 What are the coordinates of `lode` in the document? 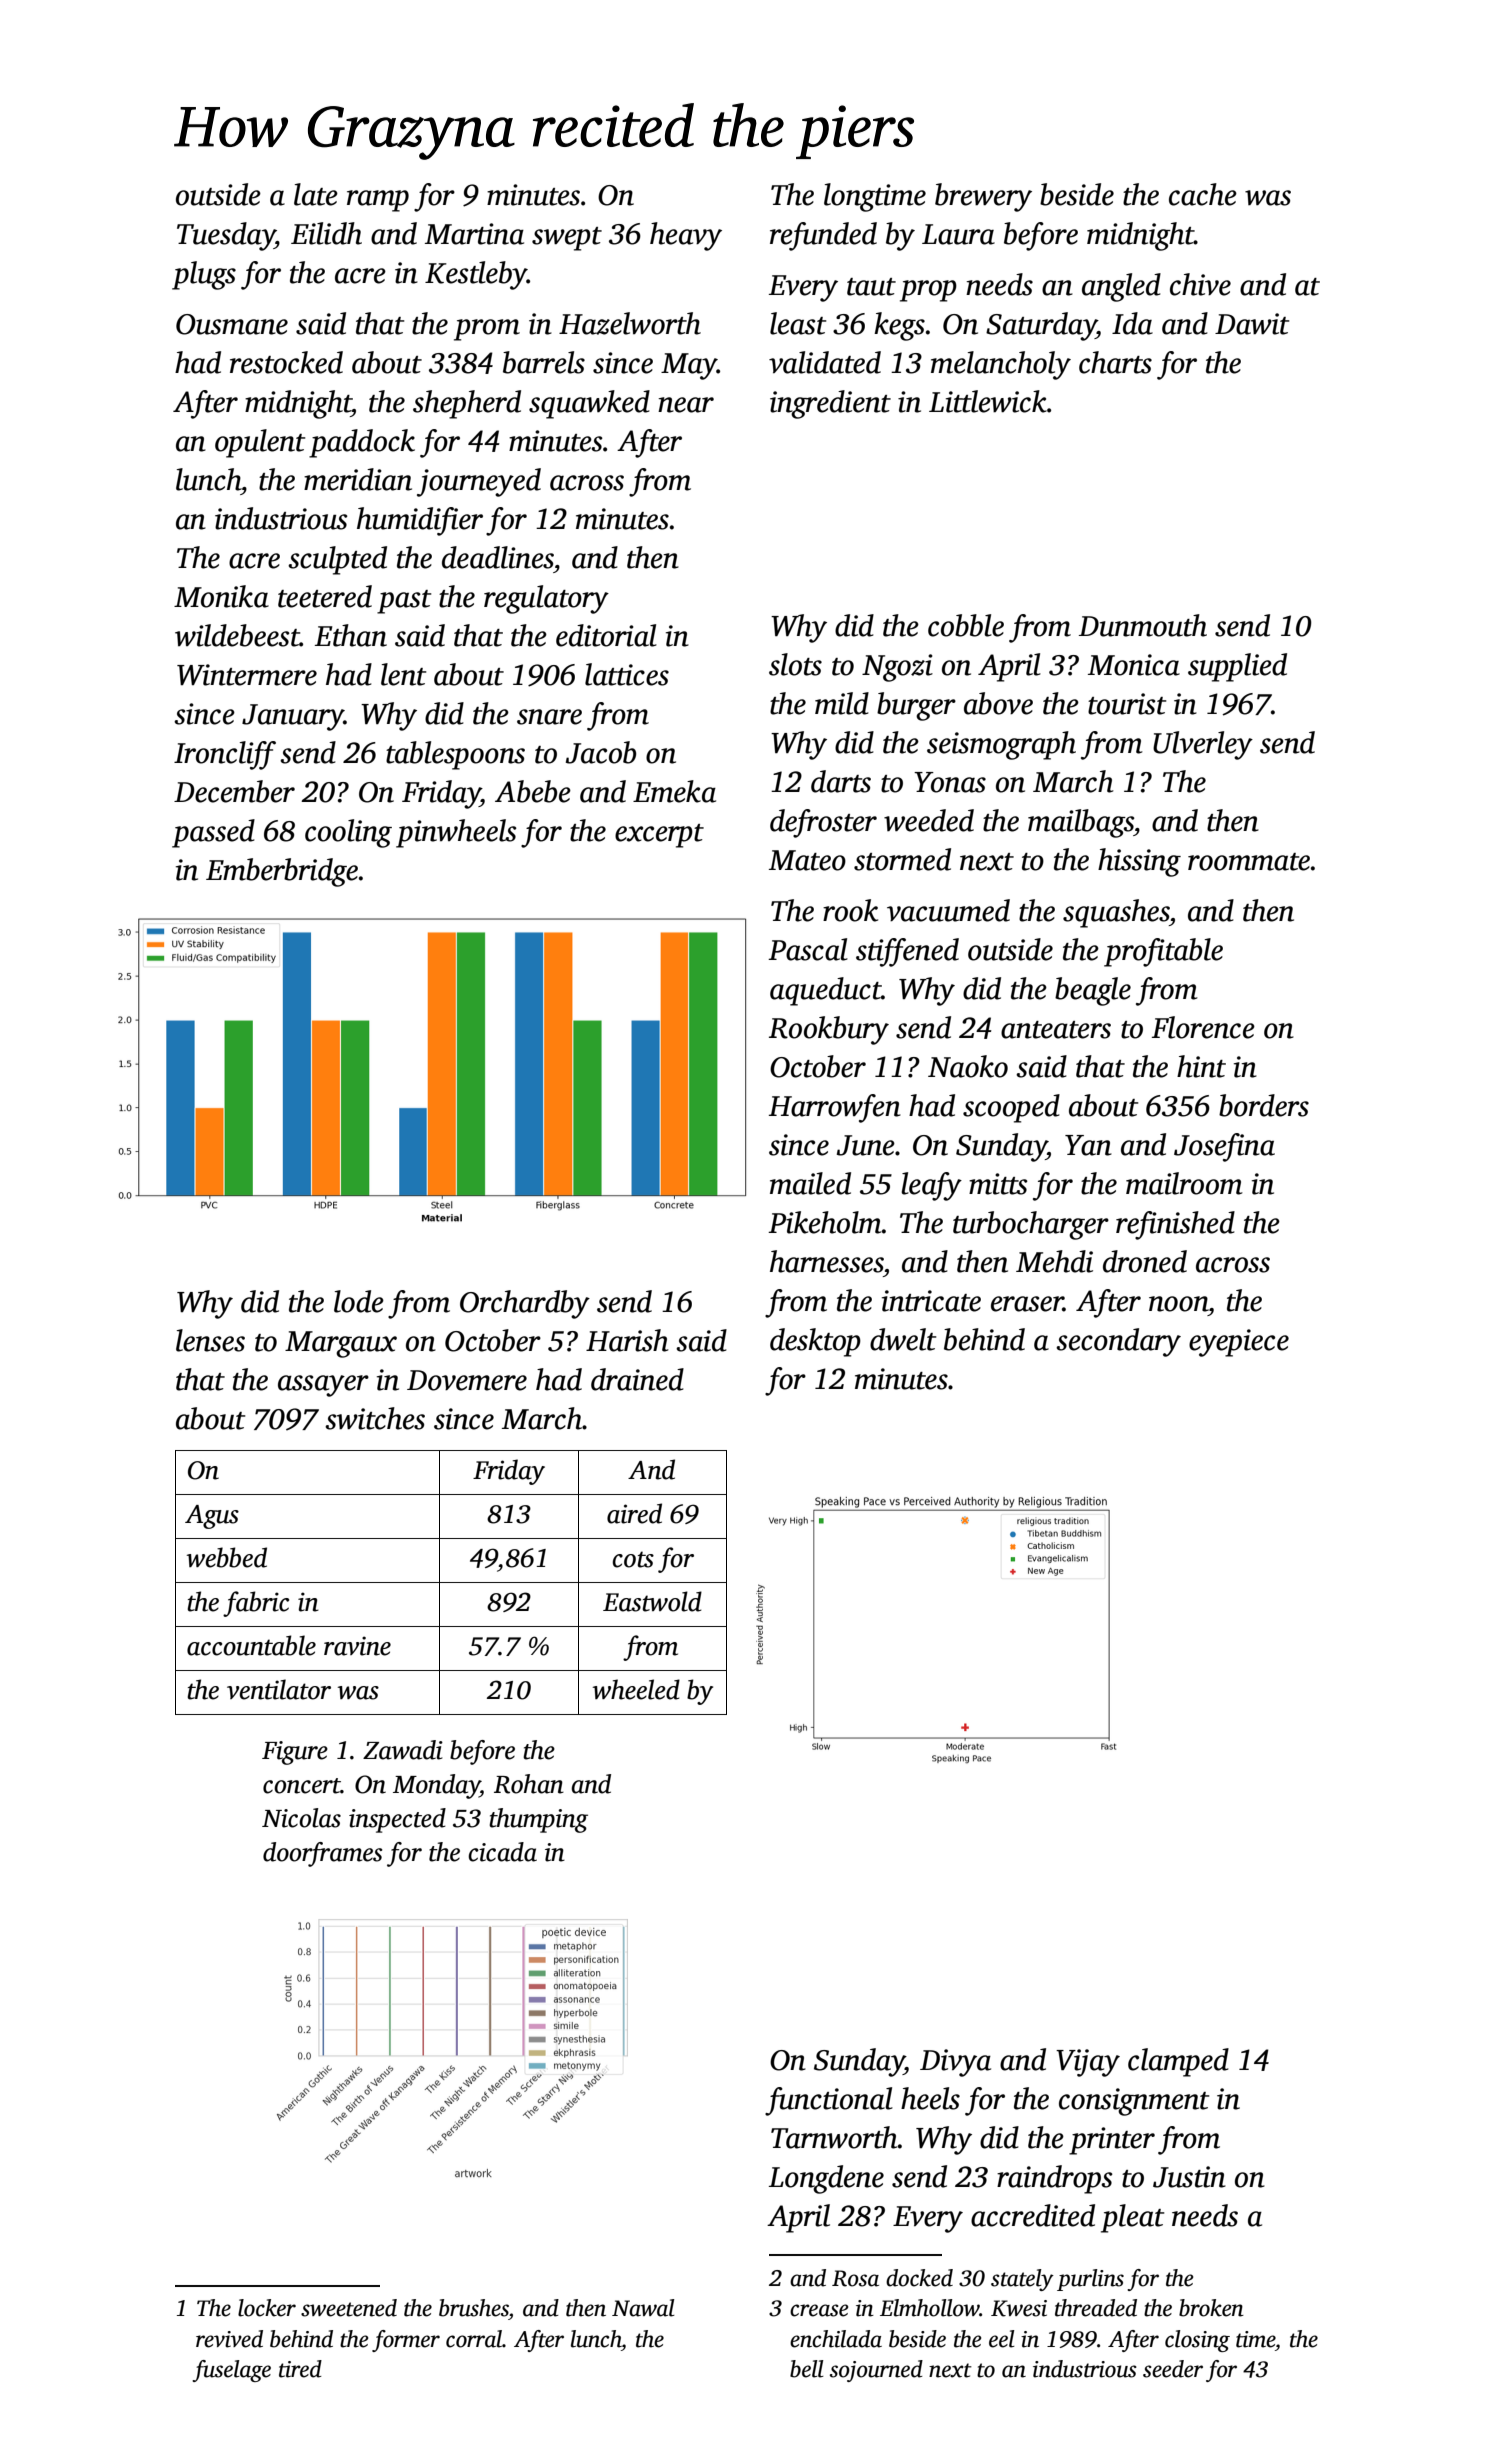 It's located at (359, 1301).
